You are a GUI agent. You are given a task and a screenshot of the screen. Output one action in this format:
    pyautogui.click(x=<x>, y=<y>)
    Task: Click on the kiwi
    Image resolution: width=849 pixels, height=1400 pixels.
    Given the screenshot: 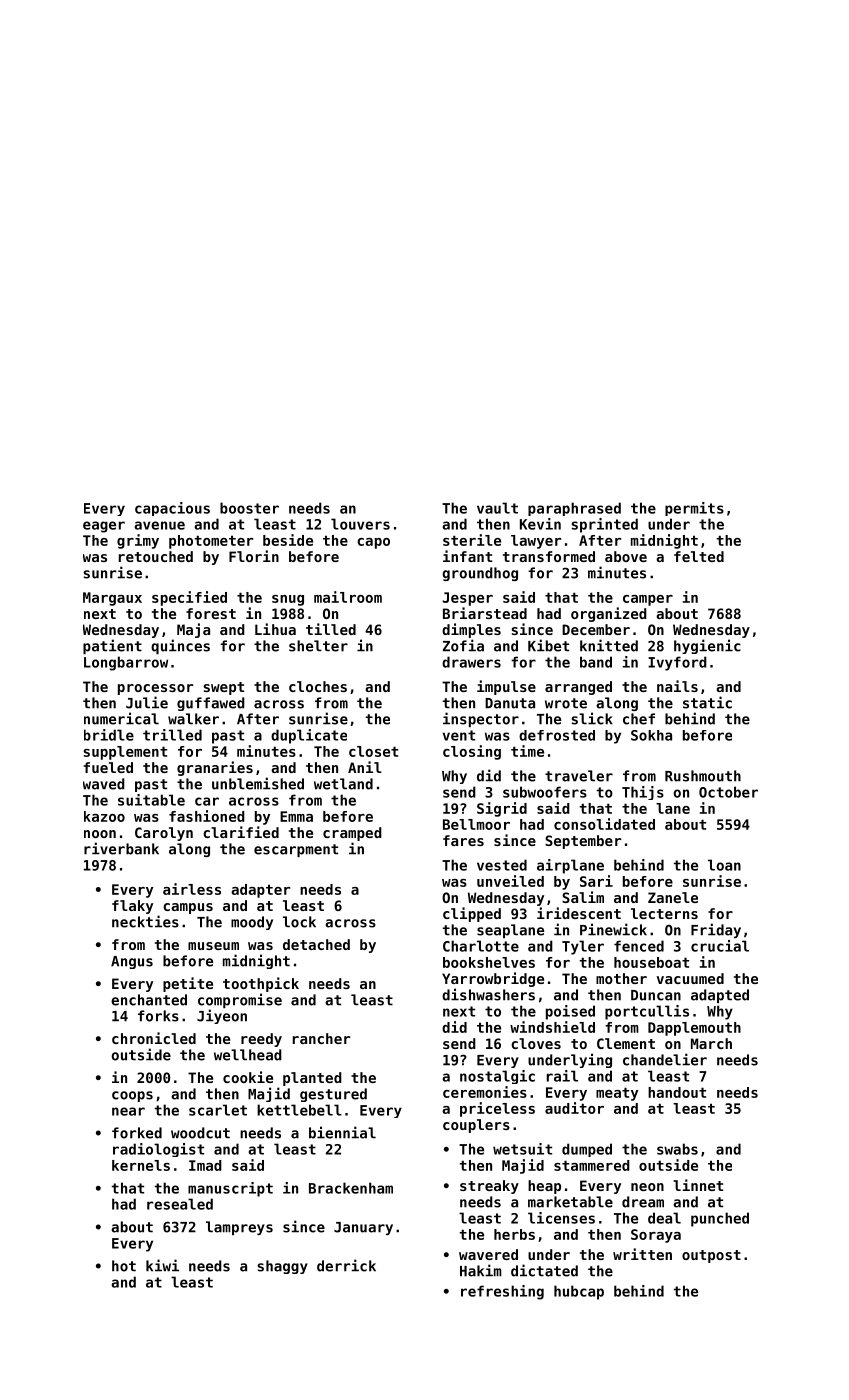 What is the action you would take?
    pyautogui.click(x=162, y=1265)
